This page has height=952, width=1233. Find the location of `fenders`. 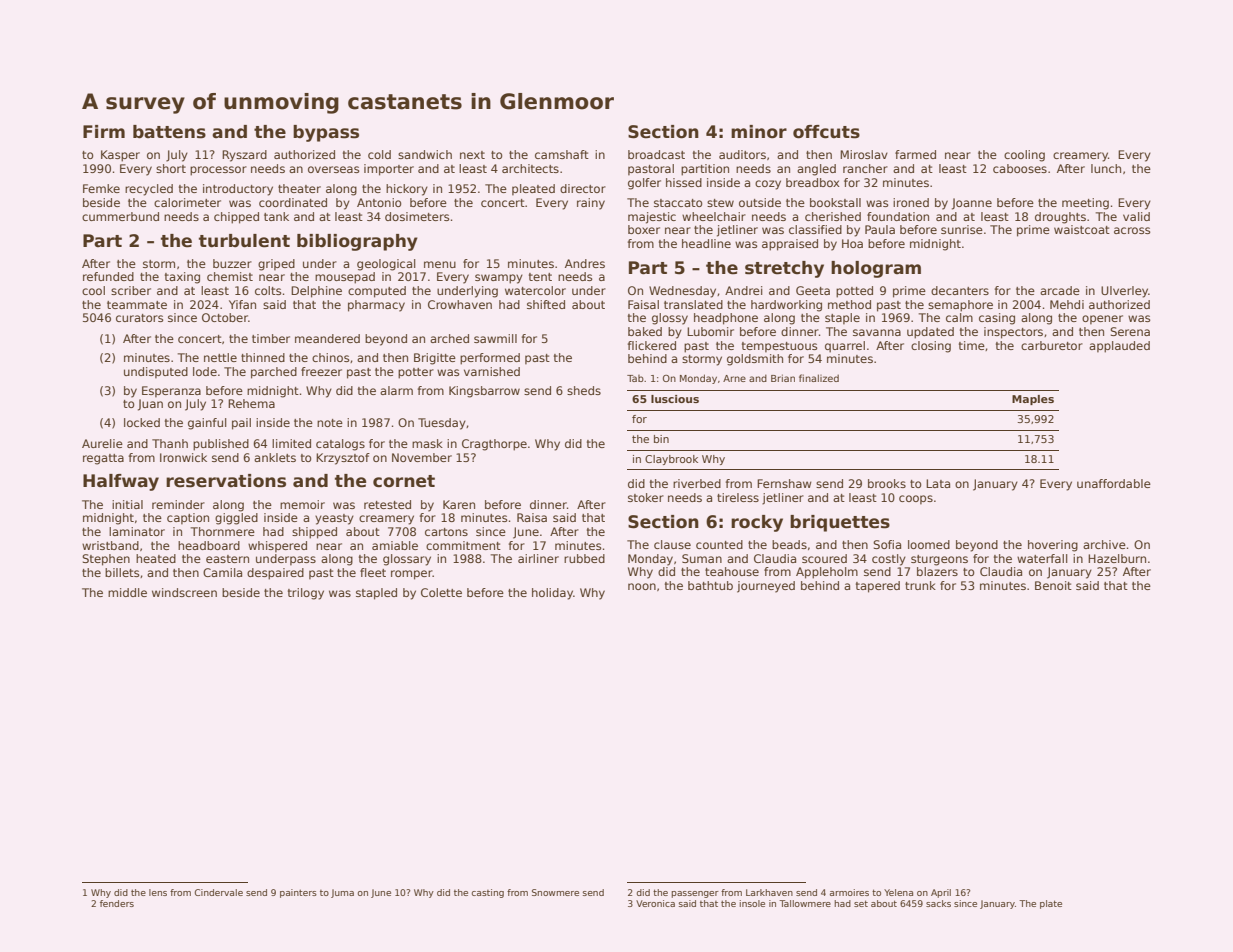

fenders is located at coordinates (117, 903).
